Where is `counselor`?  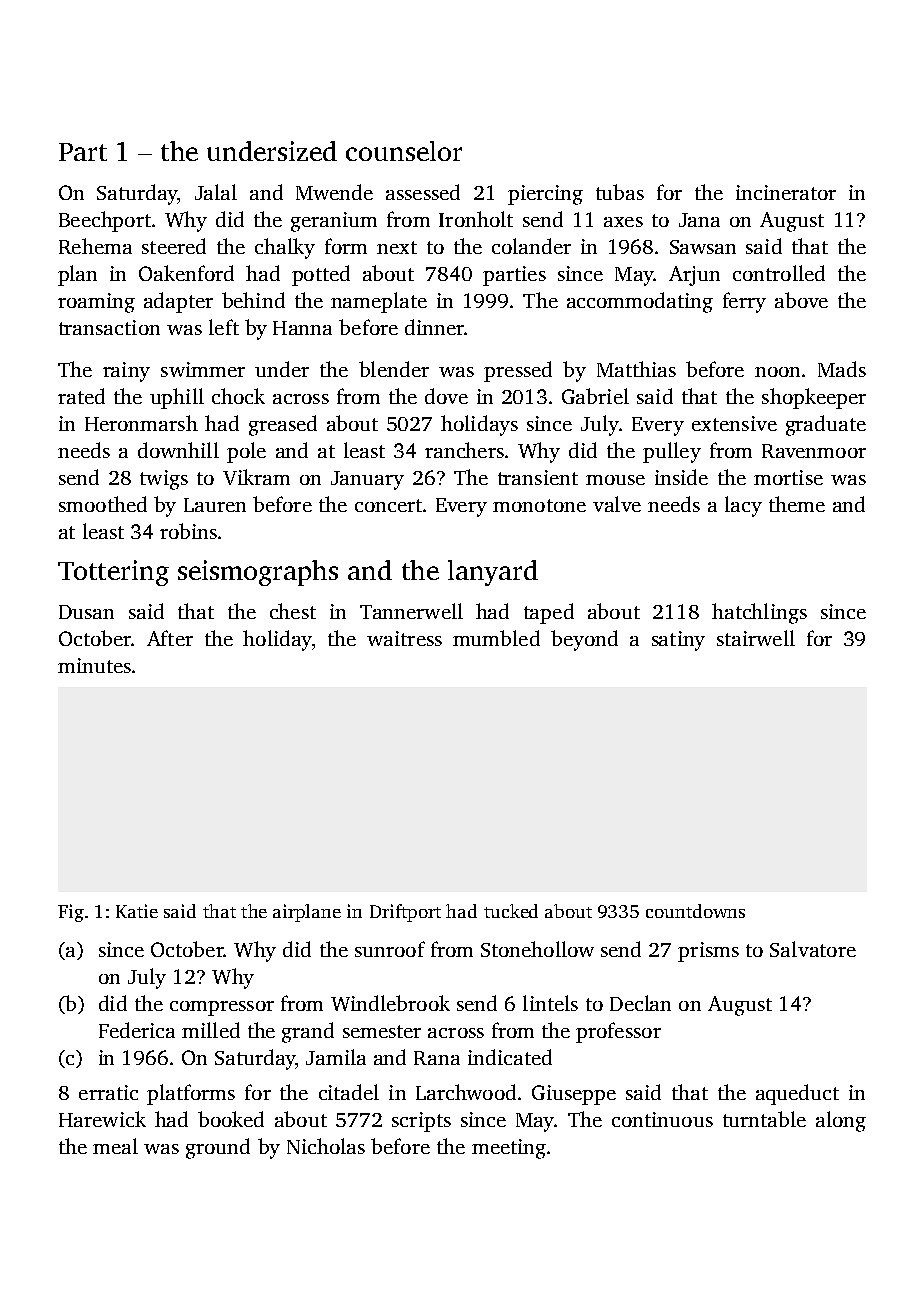
counselor is located at coordinates (404, 151).
